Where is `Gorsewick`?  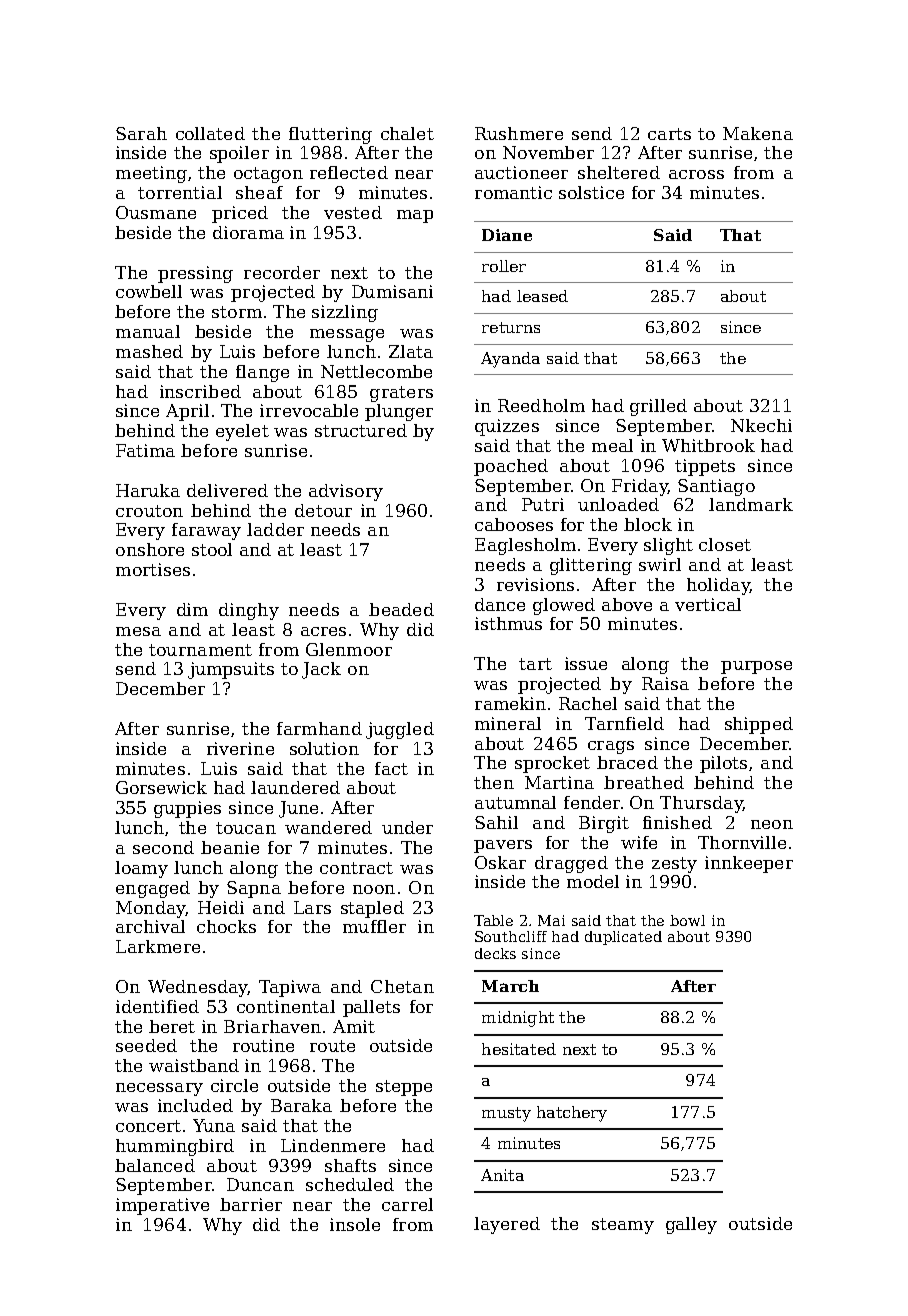
Gorsewick is located at coordinates (161, 787).
